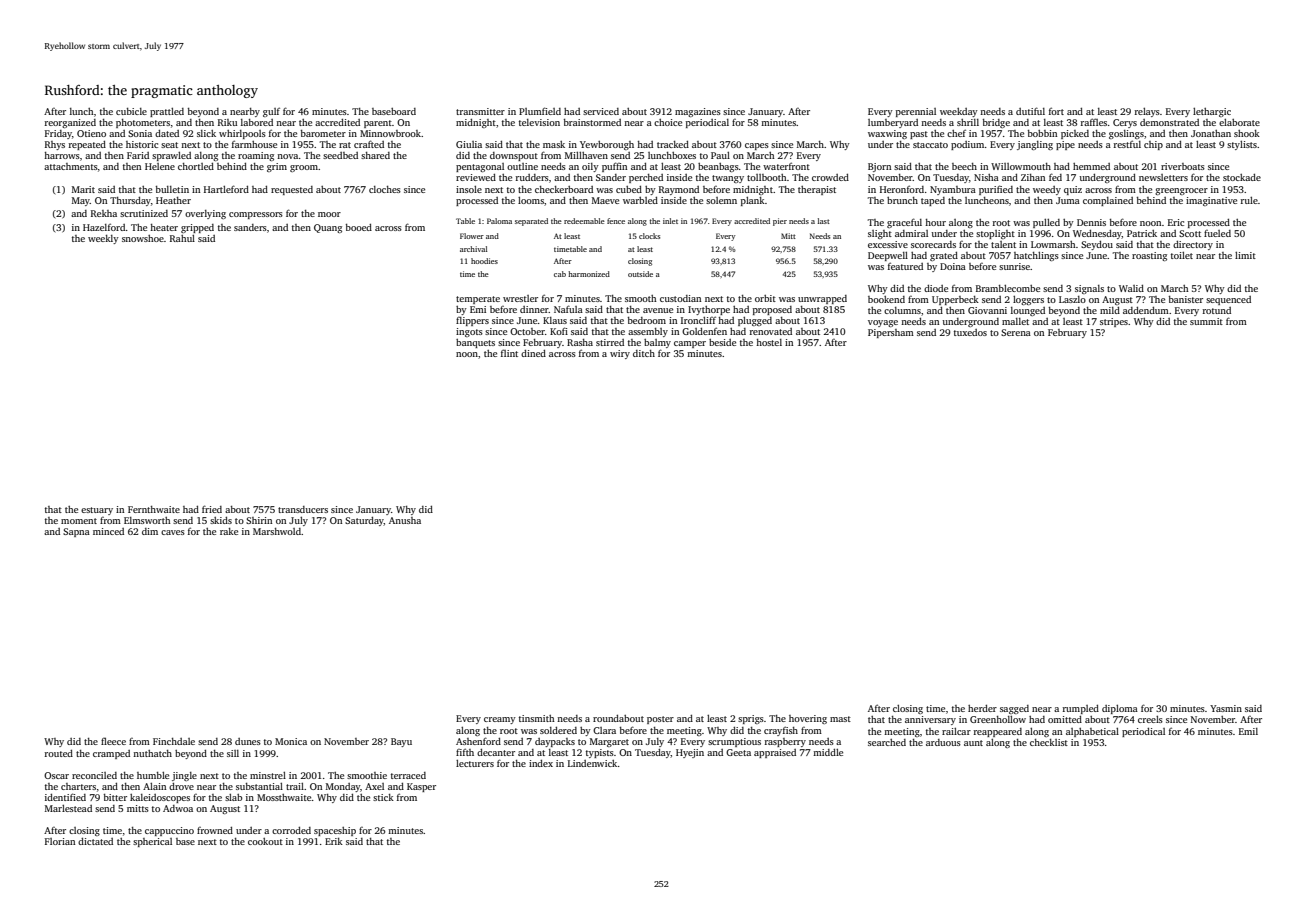  Describe the element at coordinates (1108, 201) in the image. I see `complained` at that location.
